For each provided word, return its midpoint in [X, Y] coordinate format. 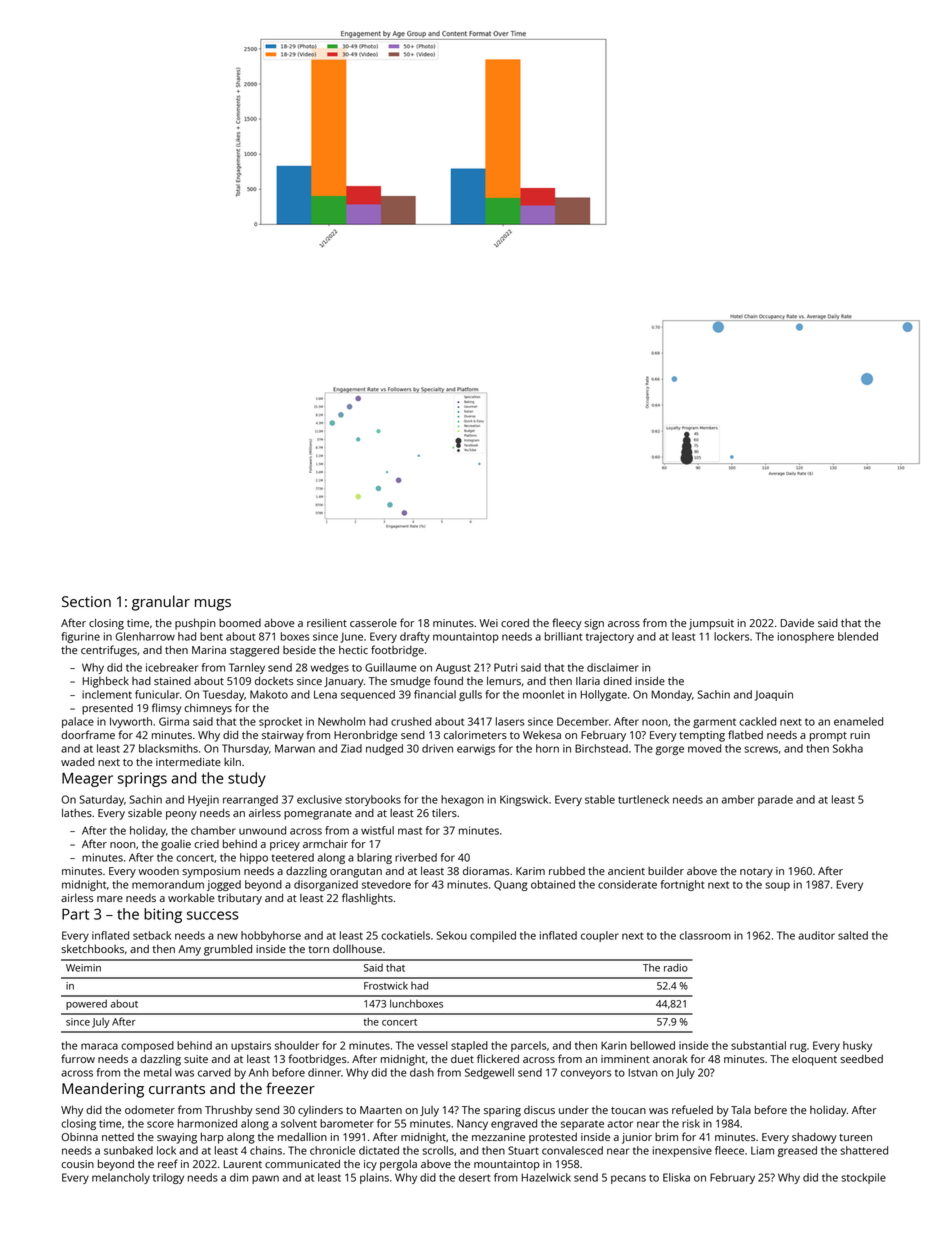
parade [775, 800]
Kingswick [524, 800]
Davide [797, 623]
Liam [762, 1150]
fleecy [567, 624]
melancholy [121, 1178]
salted [853, 935]
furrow [78, 1058]
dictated [379, 1150]
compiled [493, 936]
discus [539, 1110]
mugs [213, 605]
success [213, 915]
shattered [864, 1150]
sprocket [280, 722]
